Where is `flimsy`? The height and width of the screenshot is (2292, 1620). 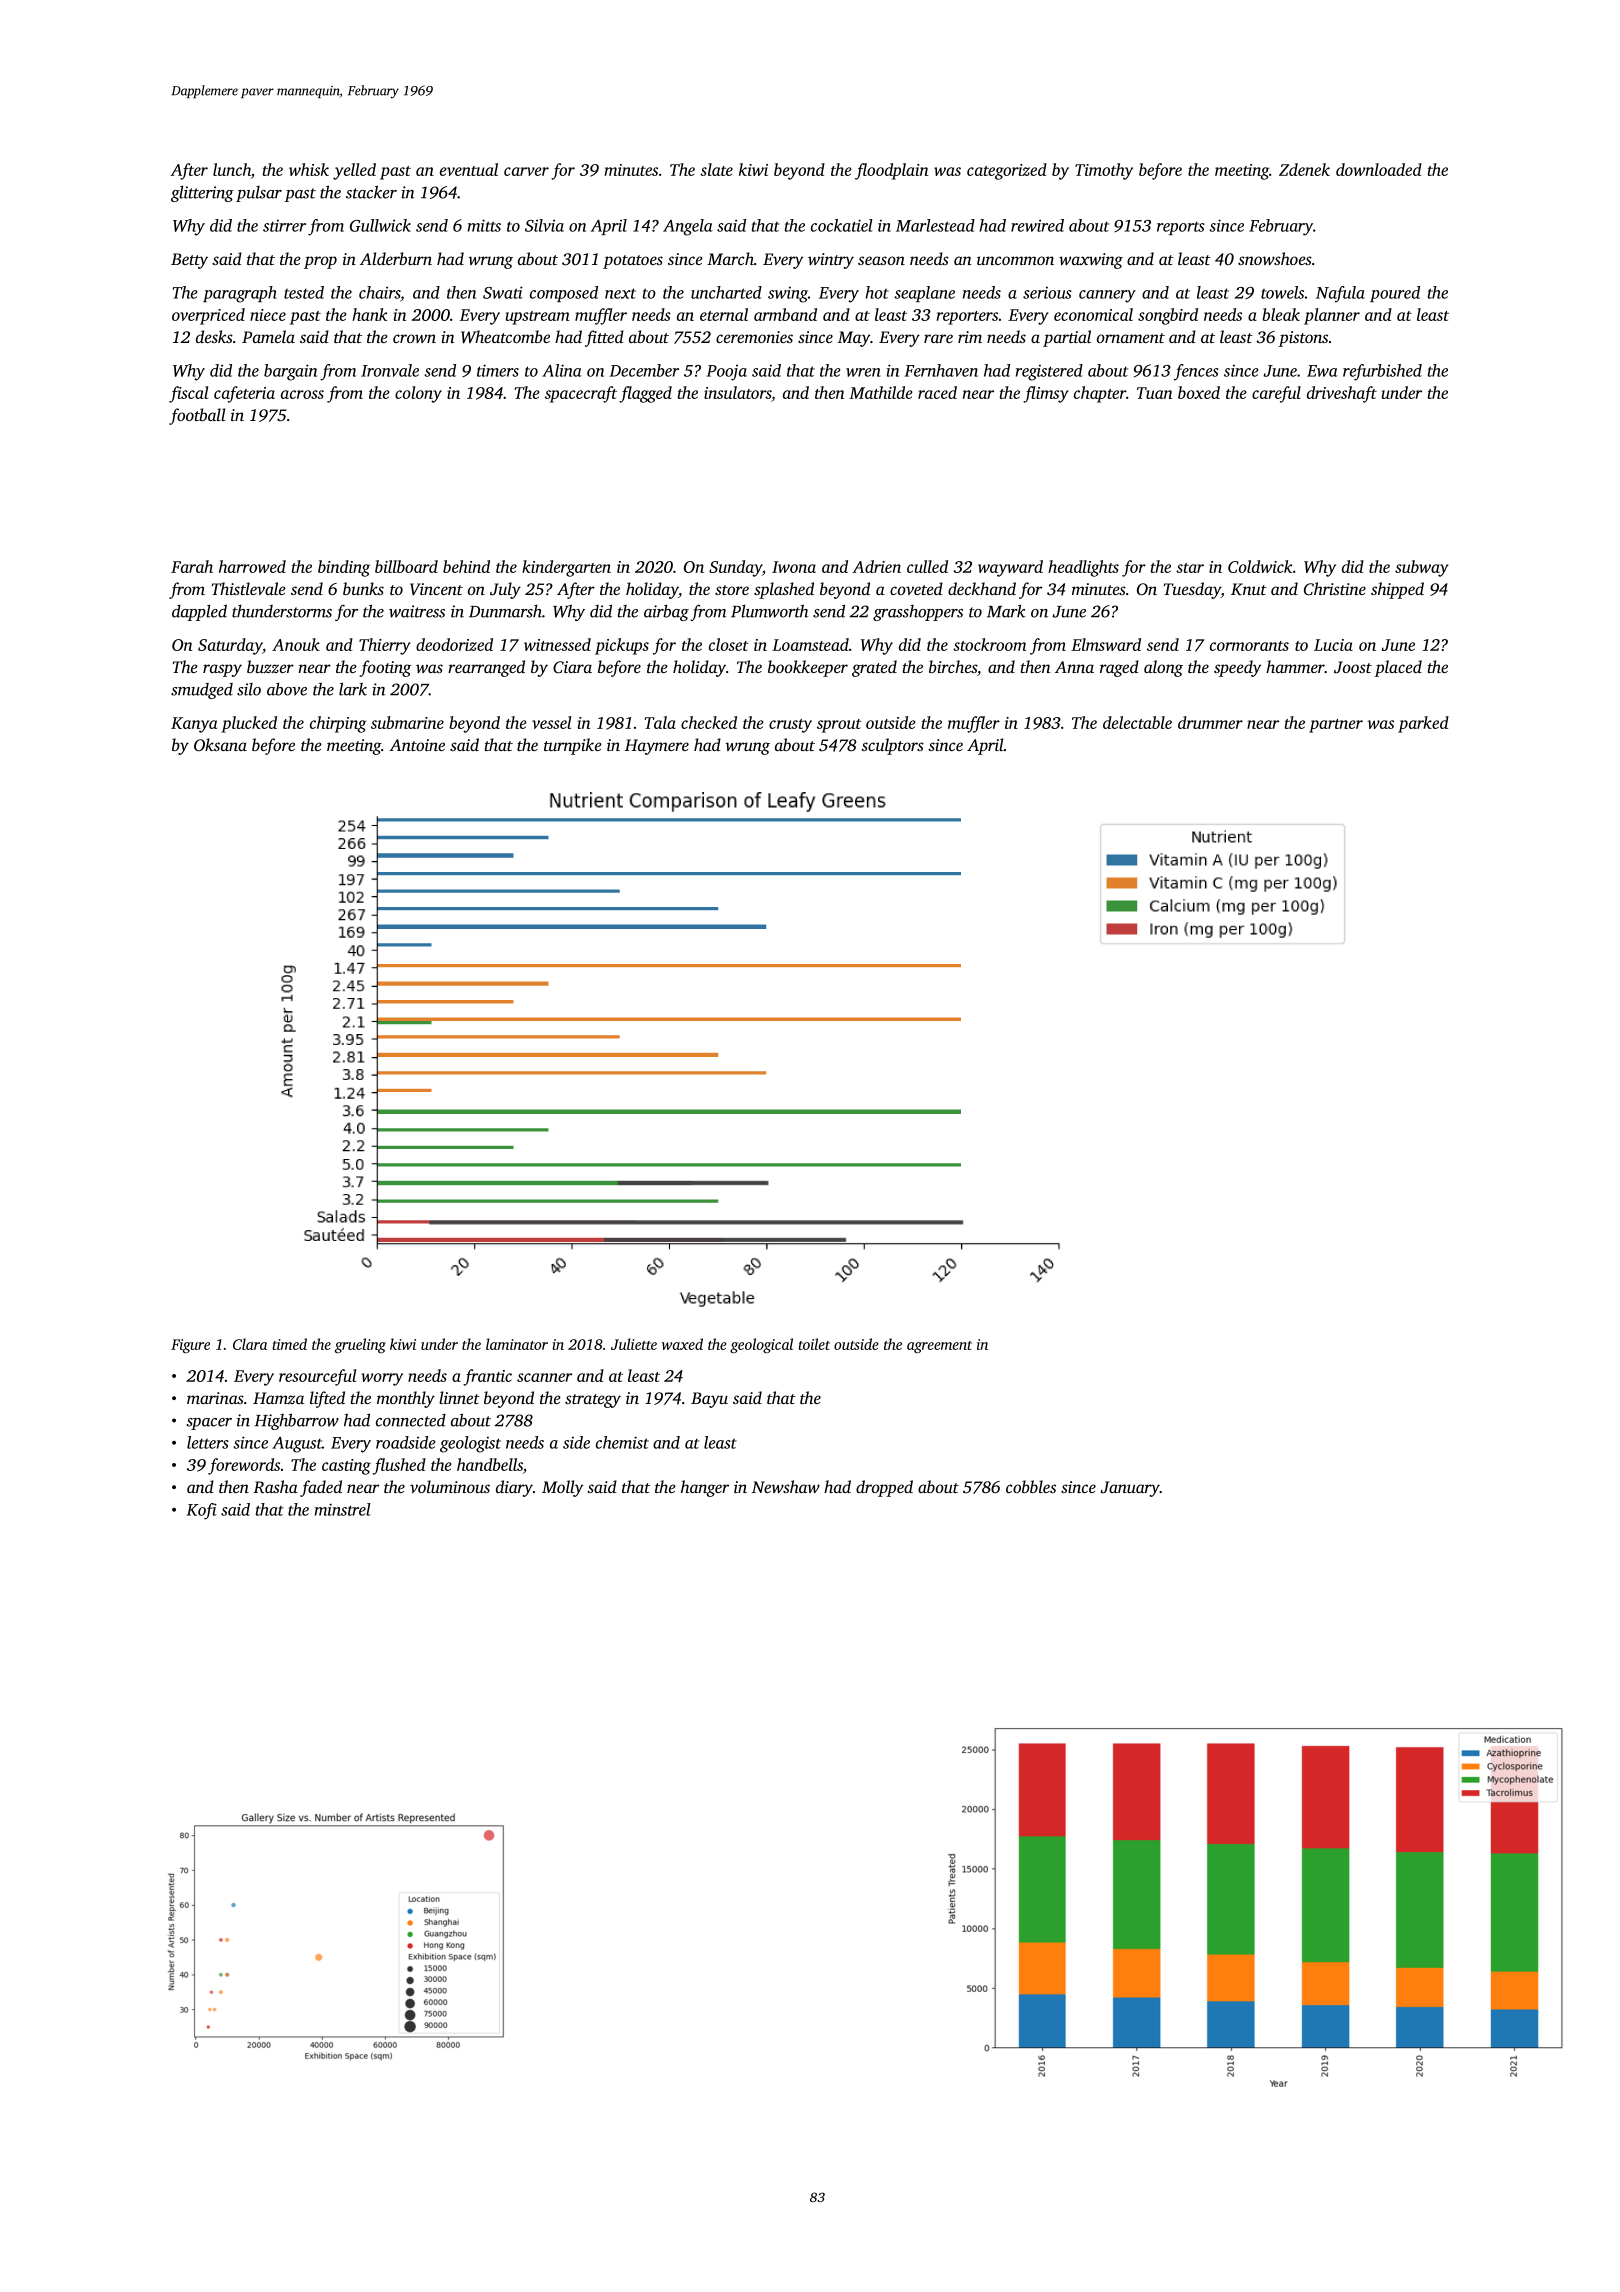
flimsy is located at coordinates (1046, 394).
